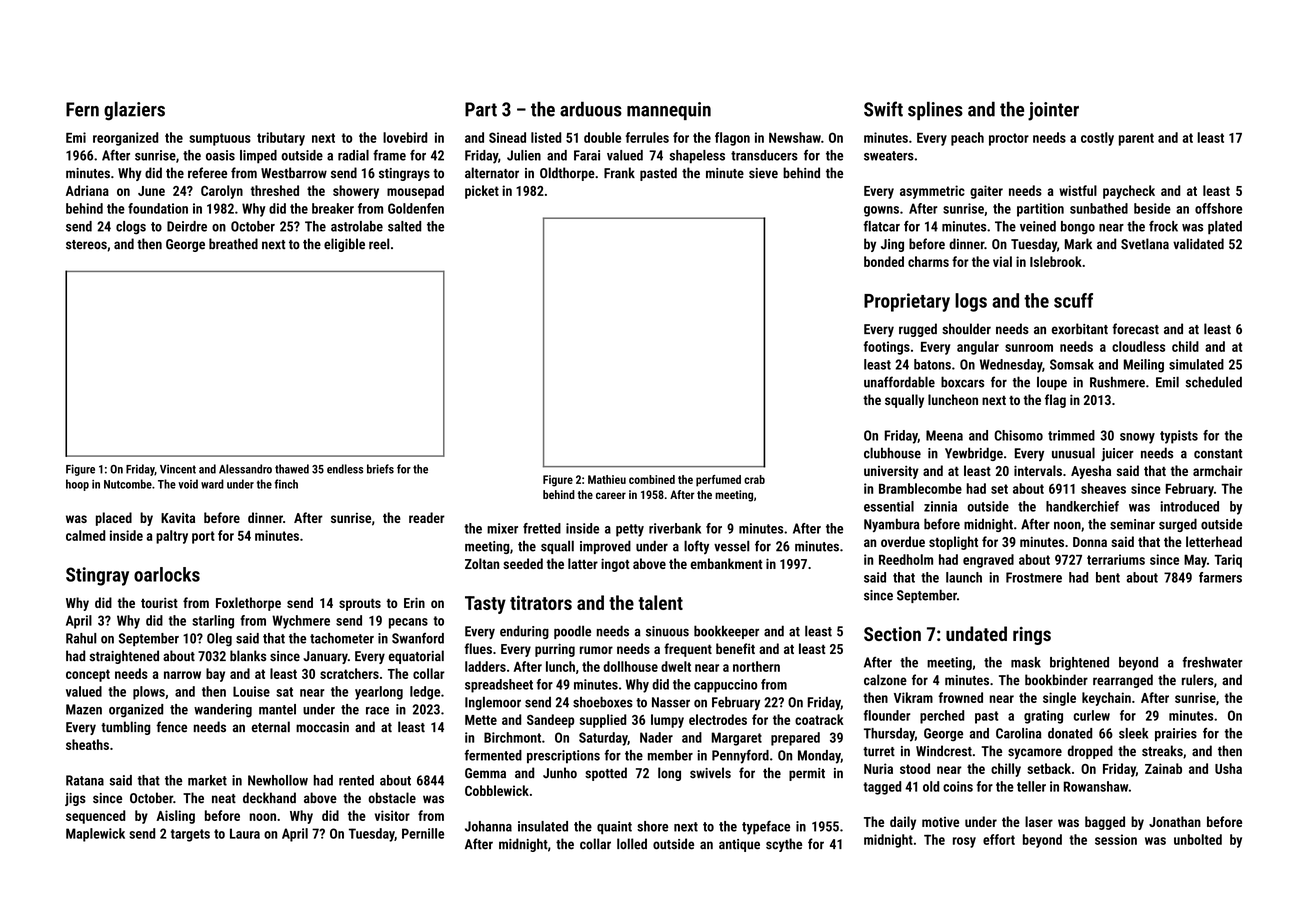 This screenshot has width=1308, height=924. What do you see at coordinates (1152, 208) in the screenshot?
I see `beside` at bounding box center [1152, 208].
